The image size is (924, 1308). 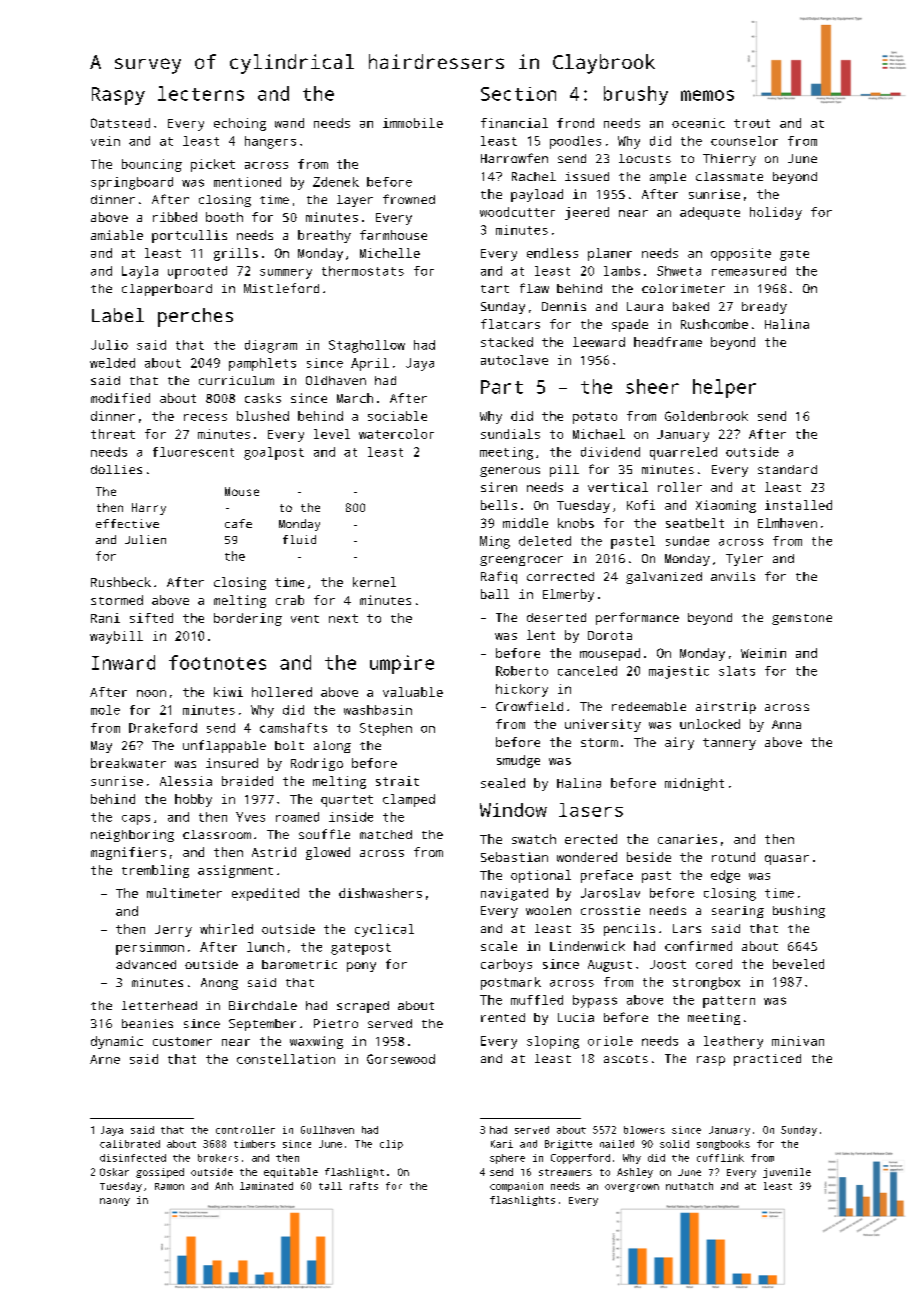 What do you see at coordinates (374, 582) in the page?
I see `kernel` at bounding box center [374, 582].
